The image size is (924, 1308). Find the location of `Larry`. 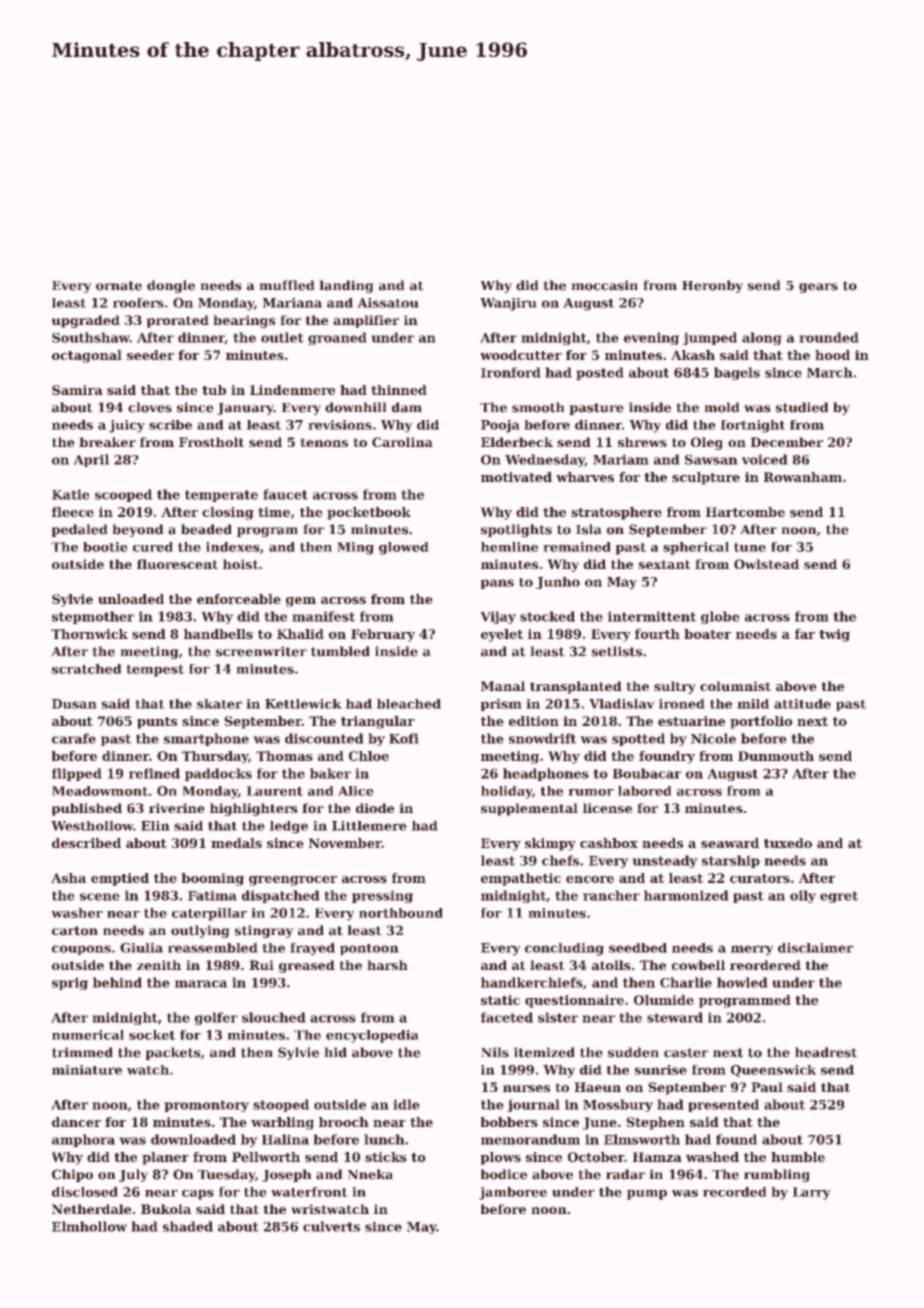

Larry is located at coordinates (811, 1193).
